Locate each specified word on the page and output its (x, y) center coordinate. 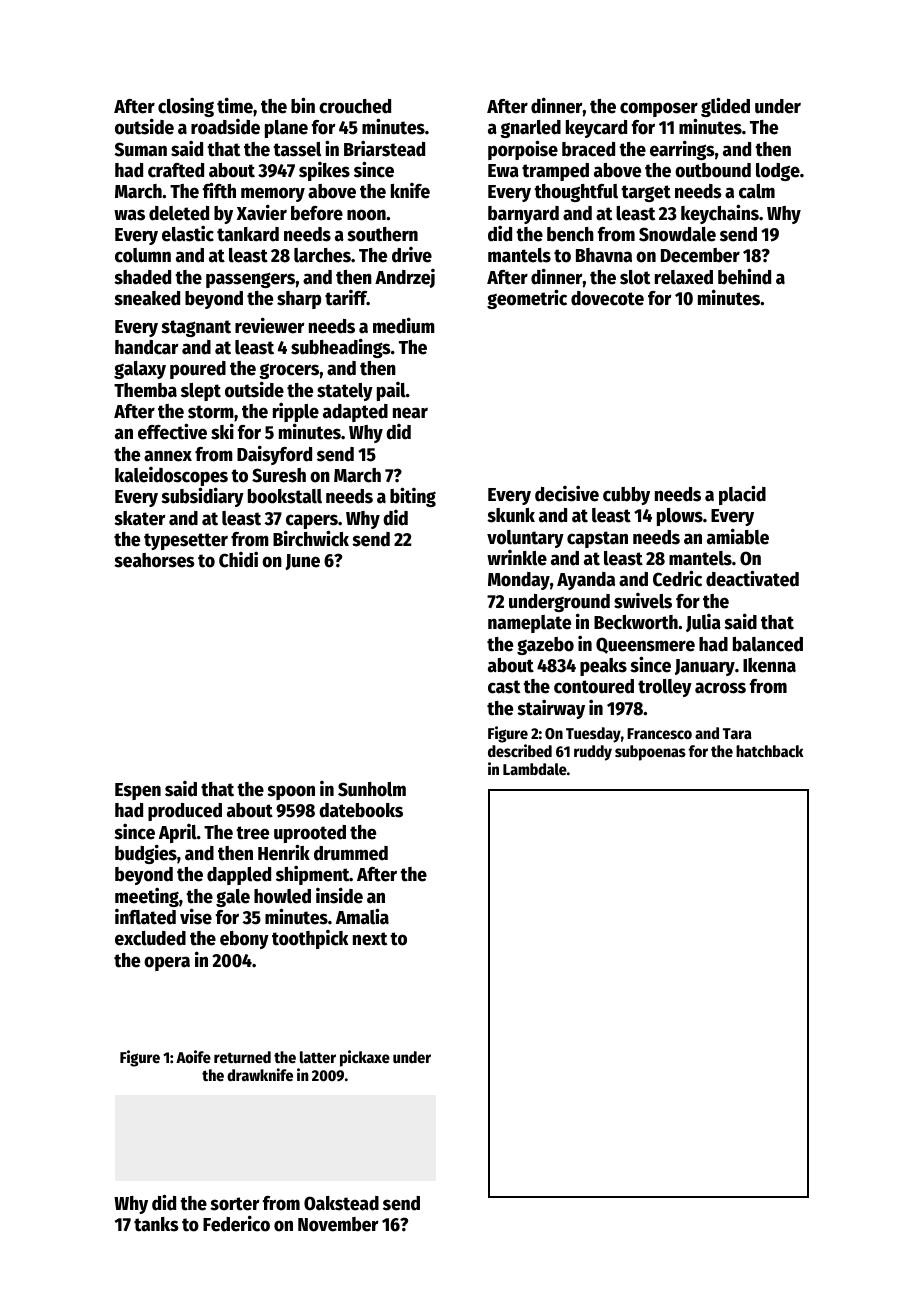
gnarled (530, 129)
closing (186, 107)
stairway (551, 709)
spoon (291, 792)
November (338, 1224)
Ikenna (769, 665)
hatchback (770, 751)
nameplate (529, 624)
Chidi (238, 559)
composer (659, 109)
